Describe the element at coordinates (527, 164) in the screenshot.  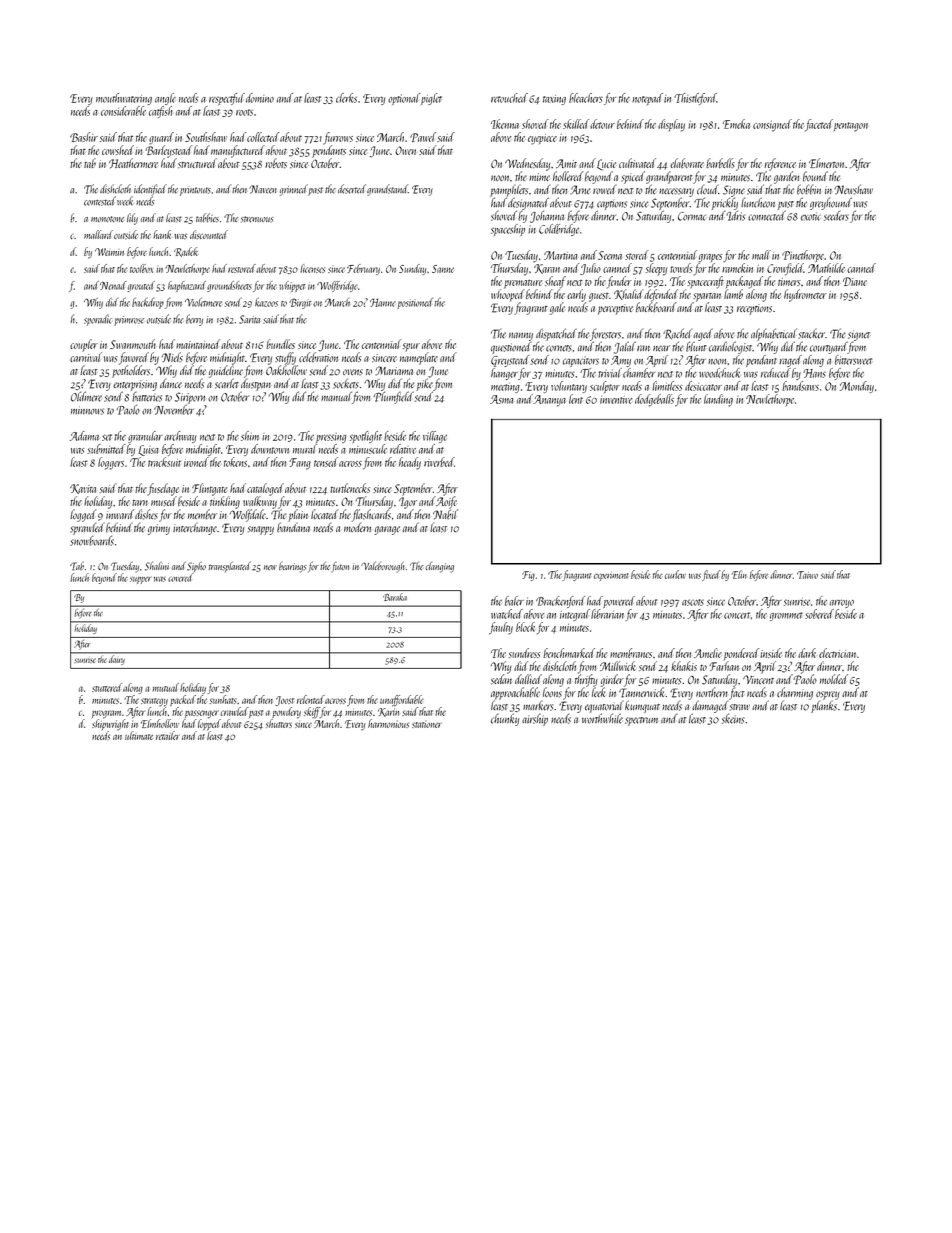
I see `Wednesday` at that location.
